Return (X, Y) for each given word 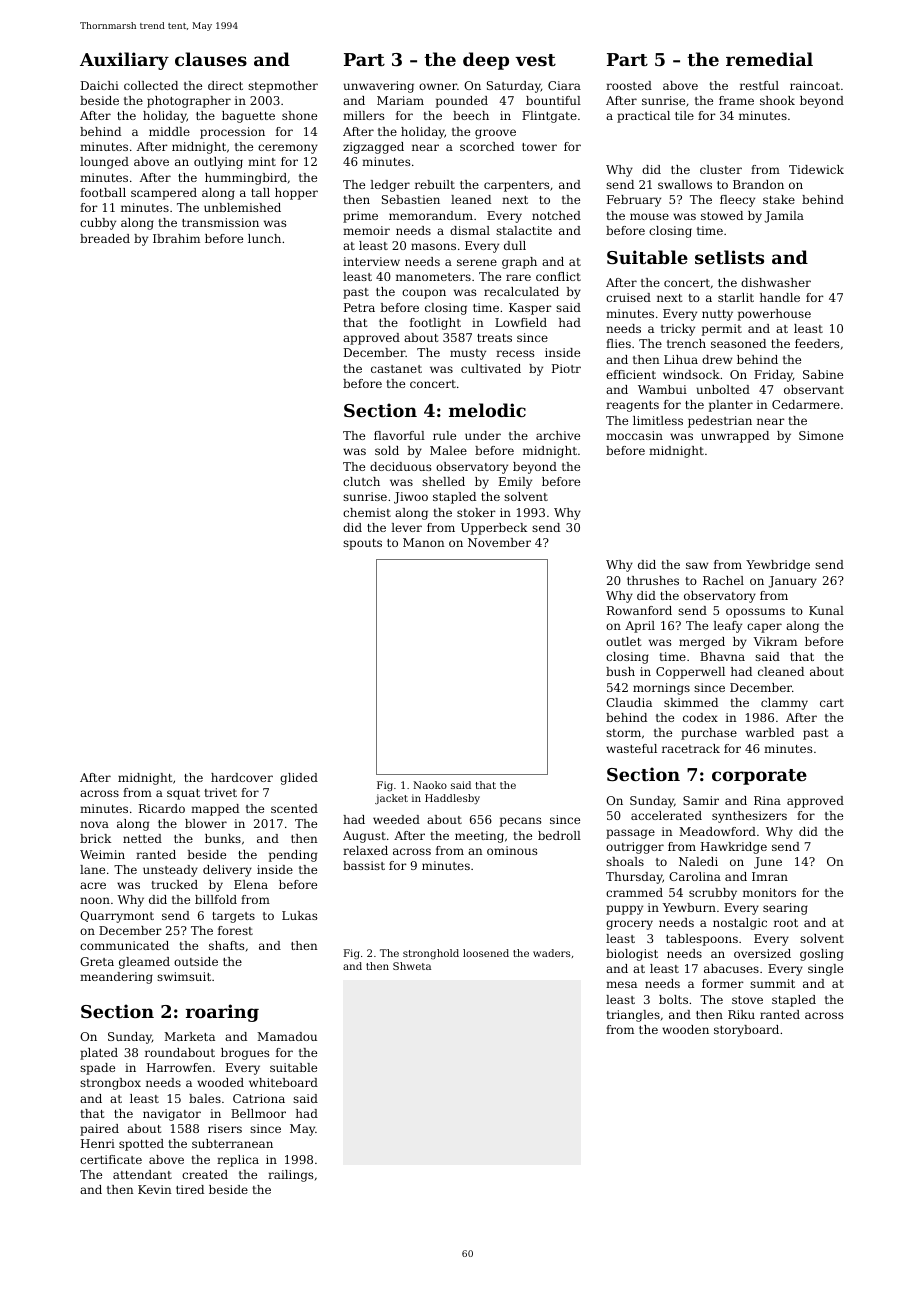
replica (238, 1161)
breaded (105, 238)
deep (486, 61)
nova (94, 824)
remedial (769, 59)
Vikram (775, 641)
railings (290, 1176)
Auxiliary (124, 61)
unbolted (723, 389)
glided (299, 779)
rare (518, 277)
